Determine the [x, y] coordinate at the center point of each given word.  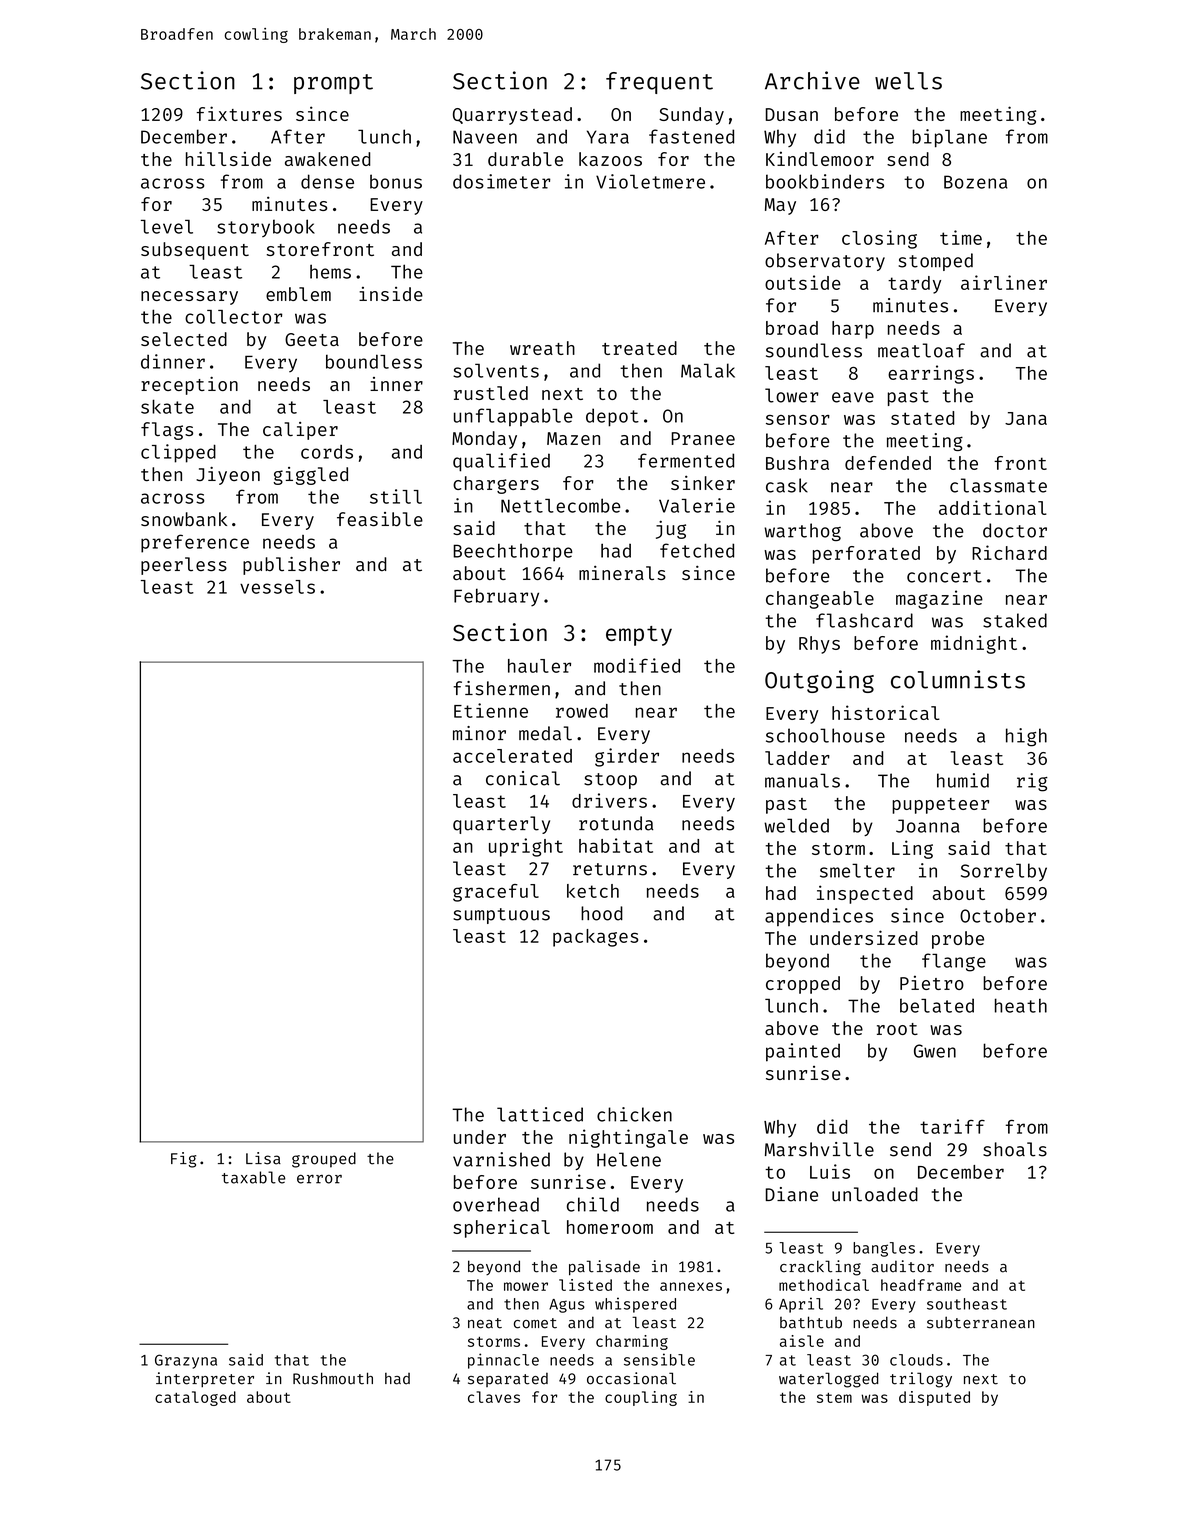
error [319, 1179]
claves [494, 1397]
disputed [934, 1398]
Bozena [976, 182]
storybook [266, 228]
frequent [659, 83]
